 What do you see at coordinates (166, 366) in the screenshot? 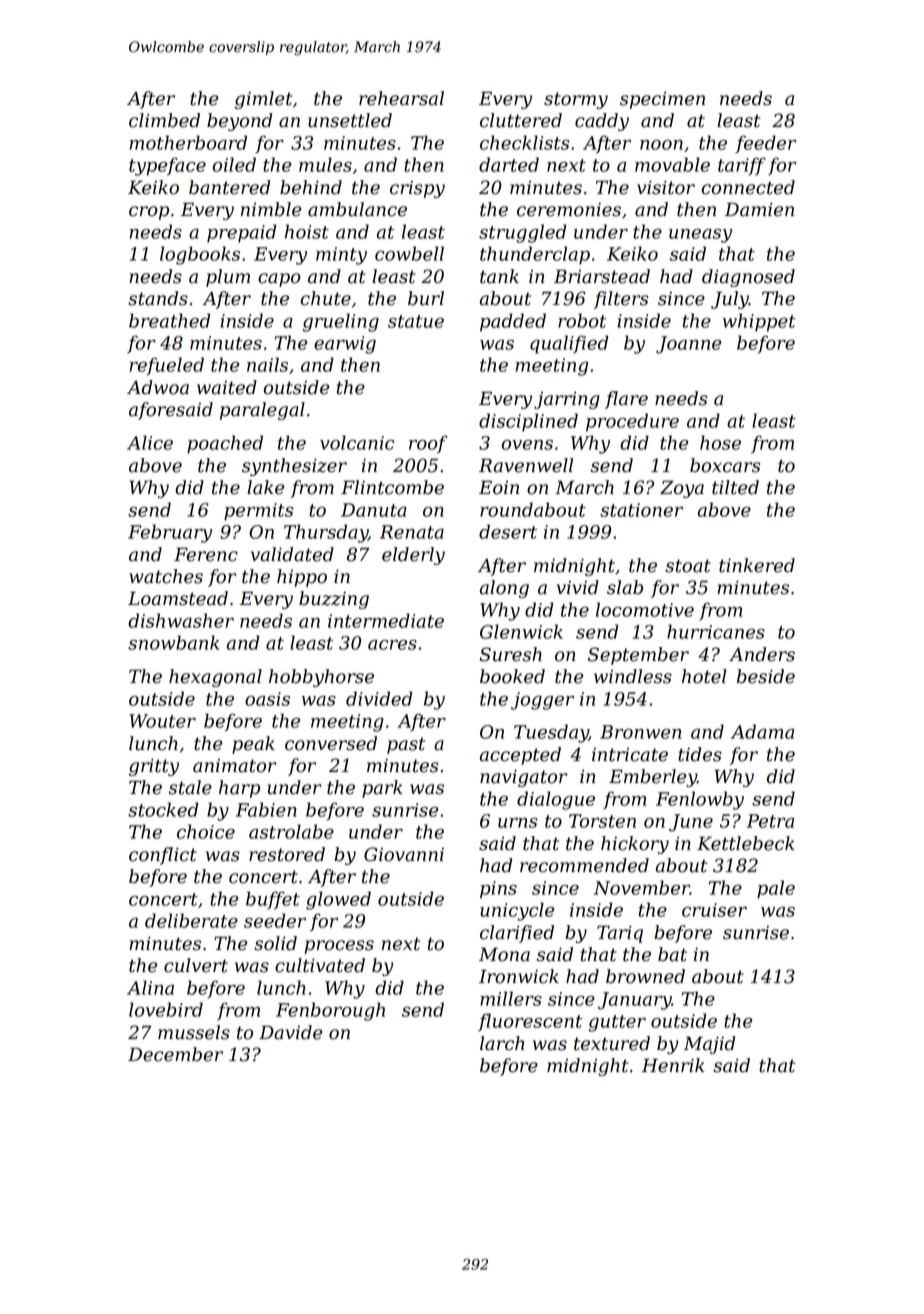
I see `refueled` at bounding box center [166, 366].
